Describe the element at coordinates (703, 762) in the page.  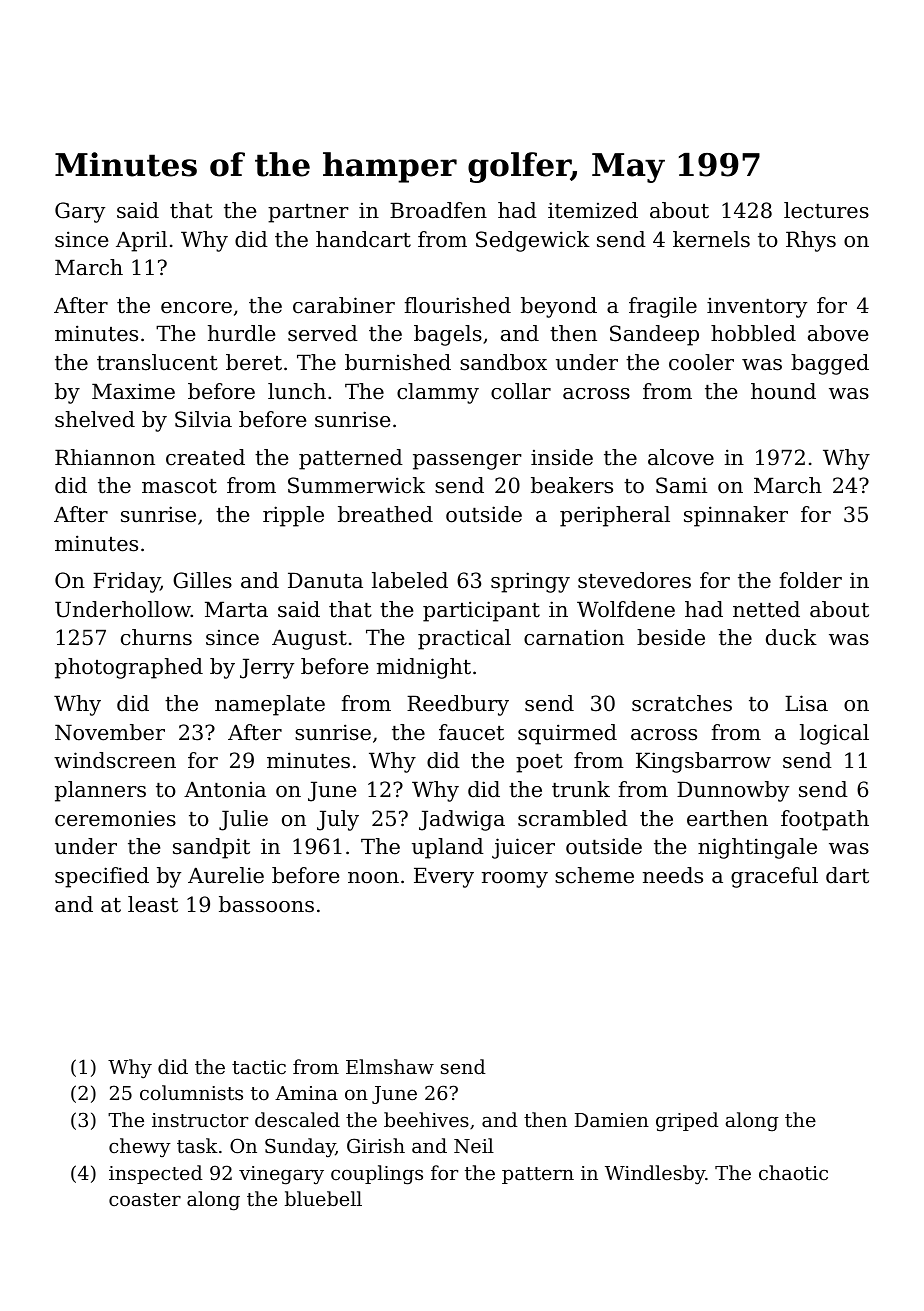
I see `Kingsbarrow` at that location.
